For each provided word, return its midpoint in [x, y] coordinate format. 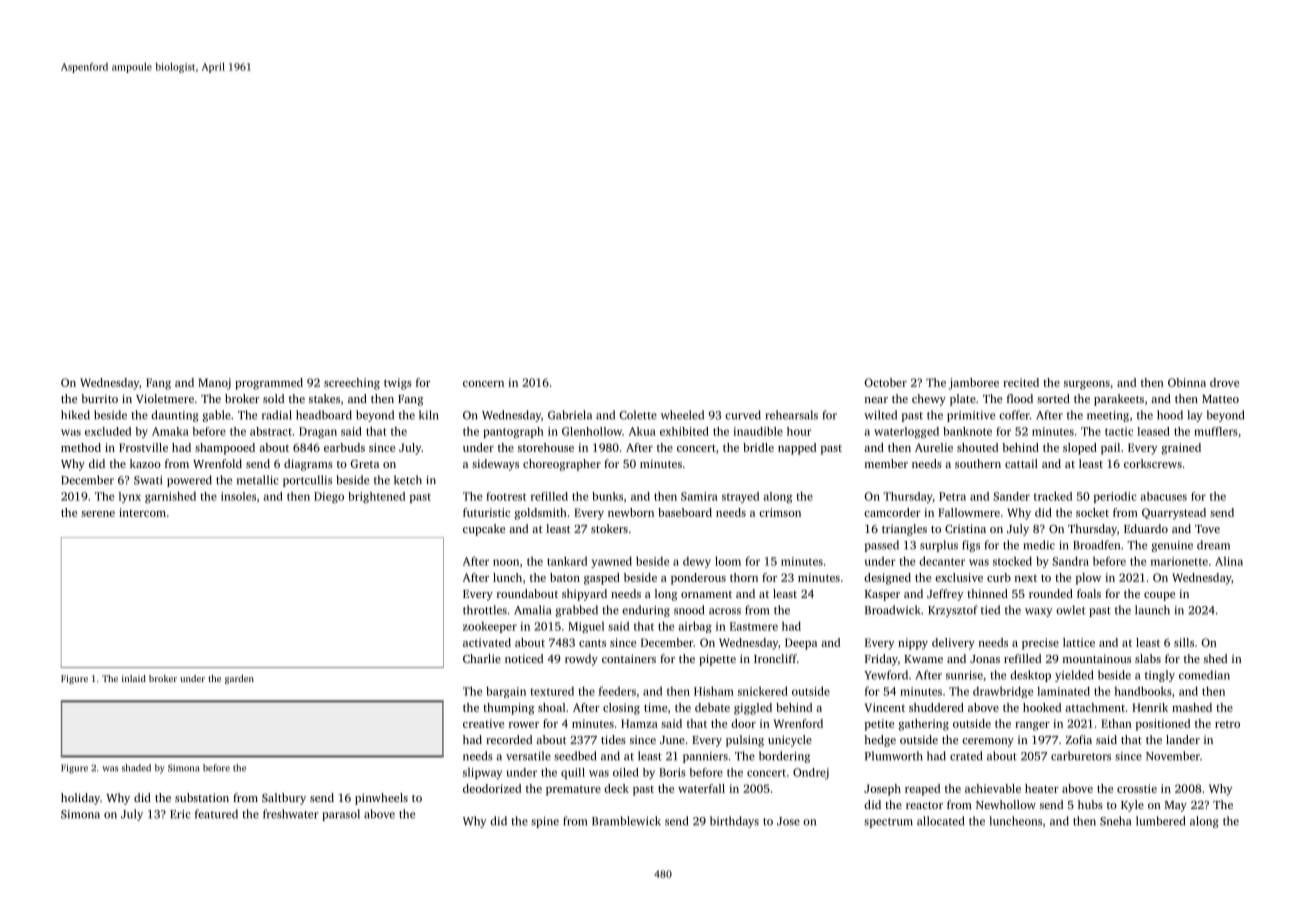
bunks [607, 496]
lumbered [1160, 821]
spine [545, 822]
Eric [180, 814]
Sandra [1070, 561]
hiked [75, 415]
